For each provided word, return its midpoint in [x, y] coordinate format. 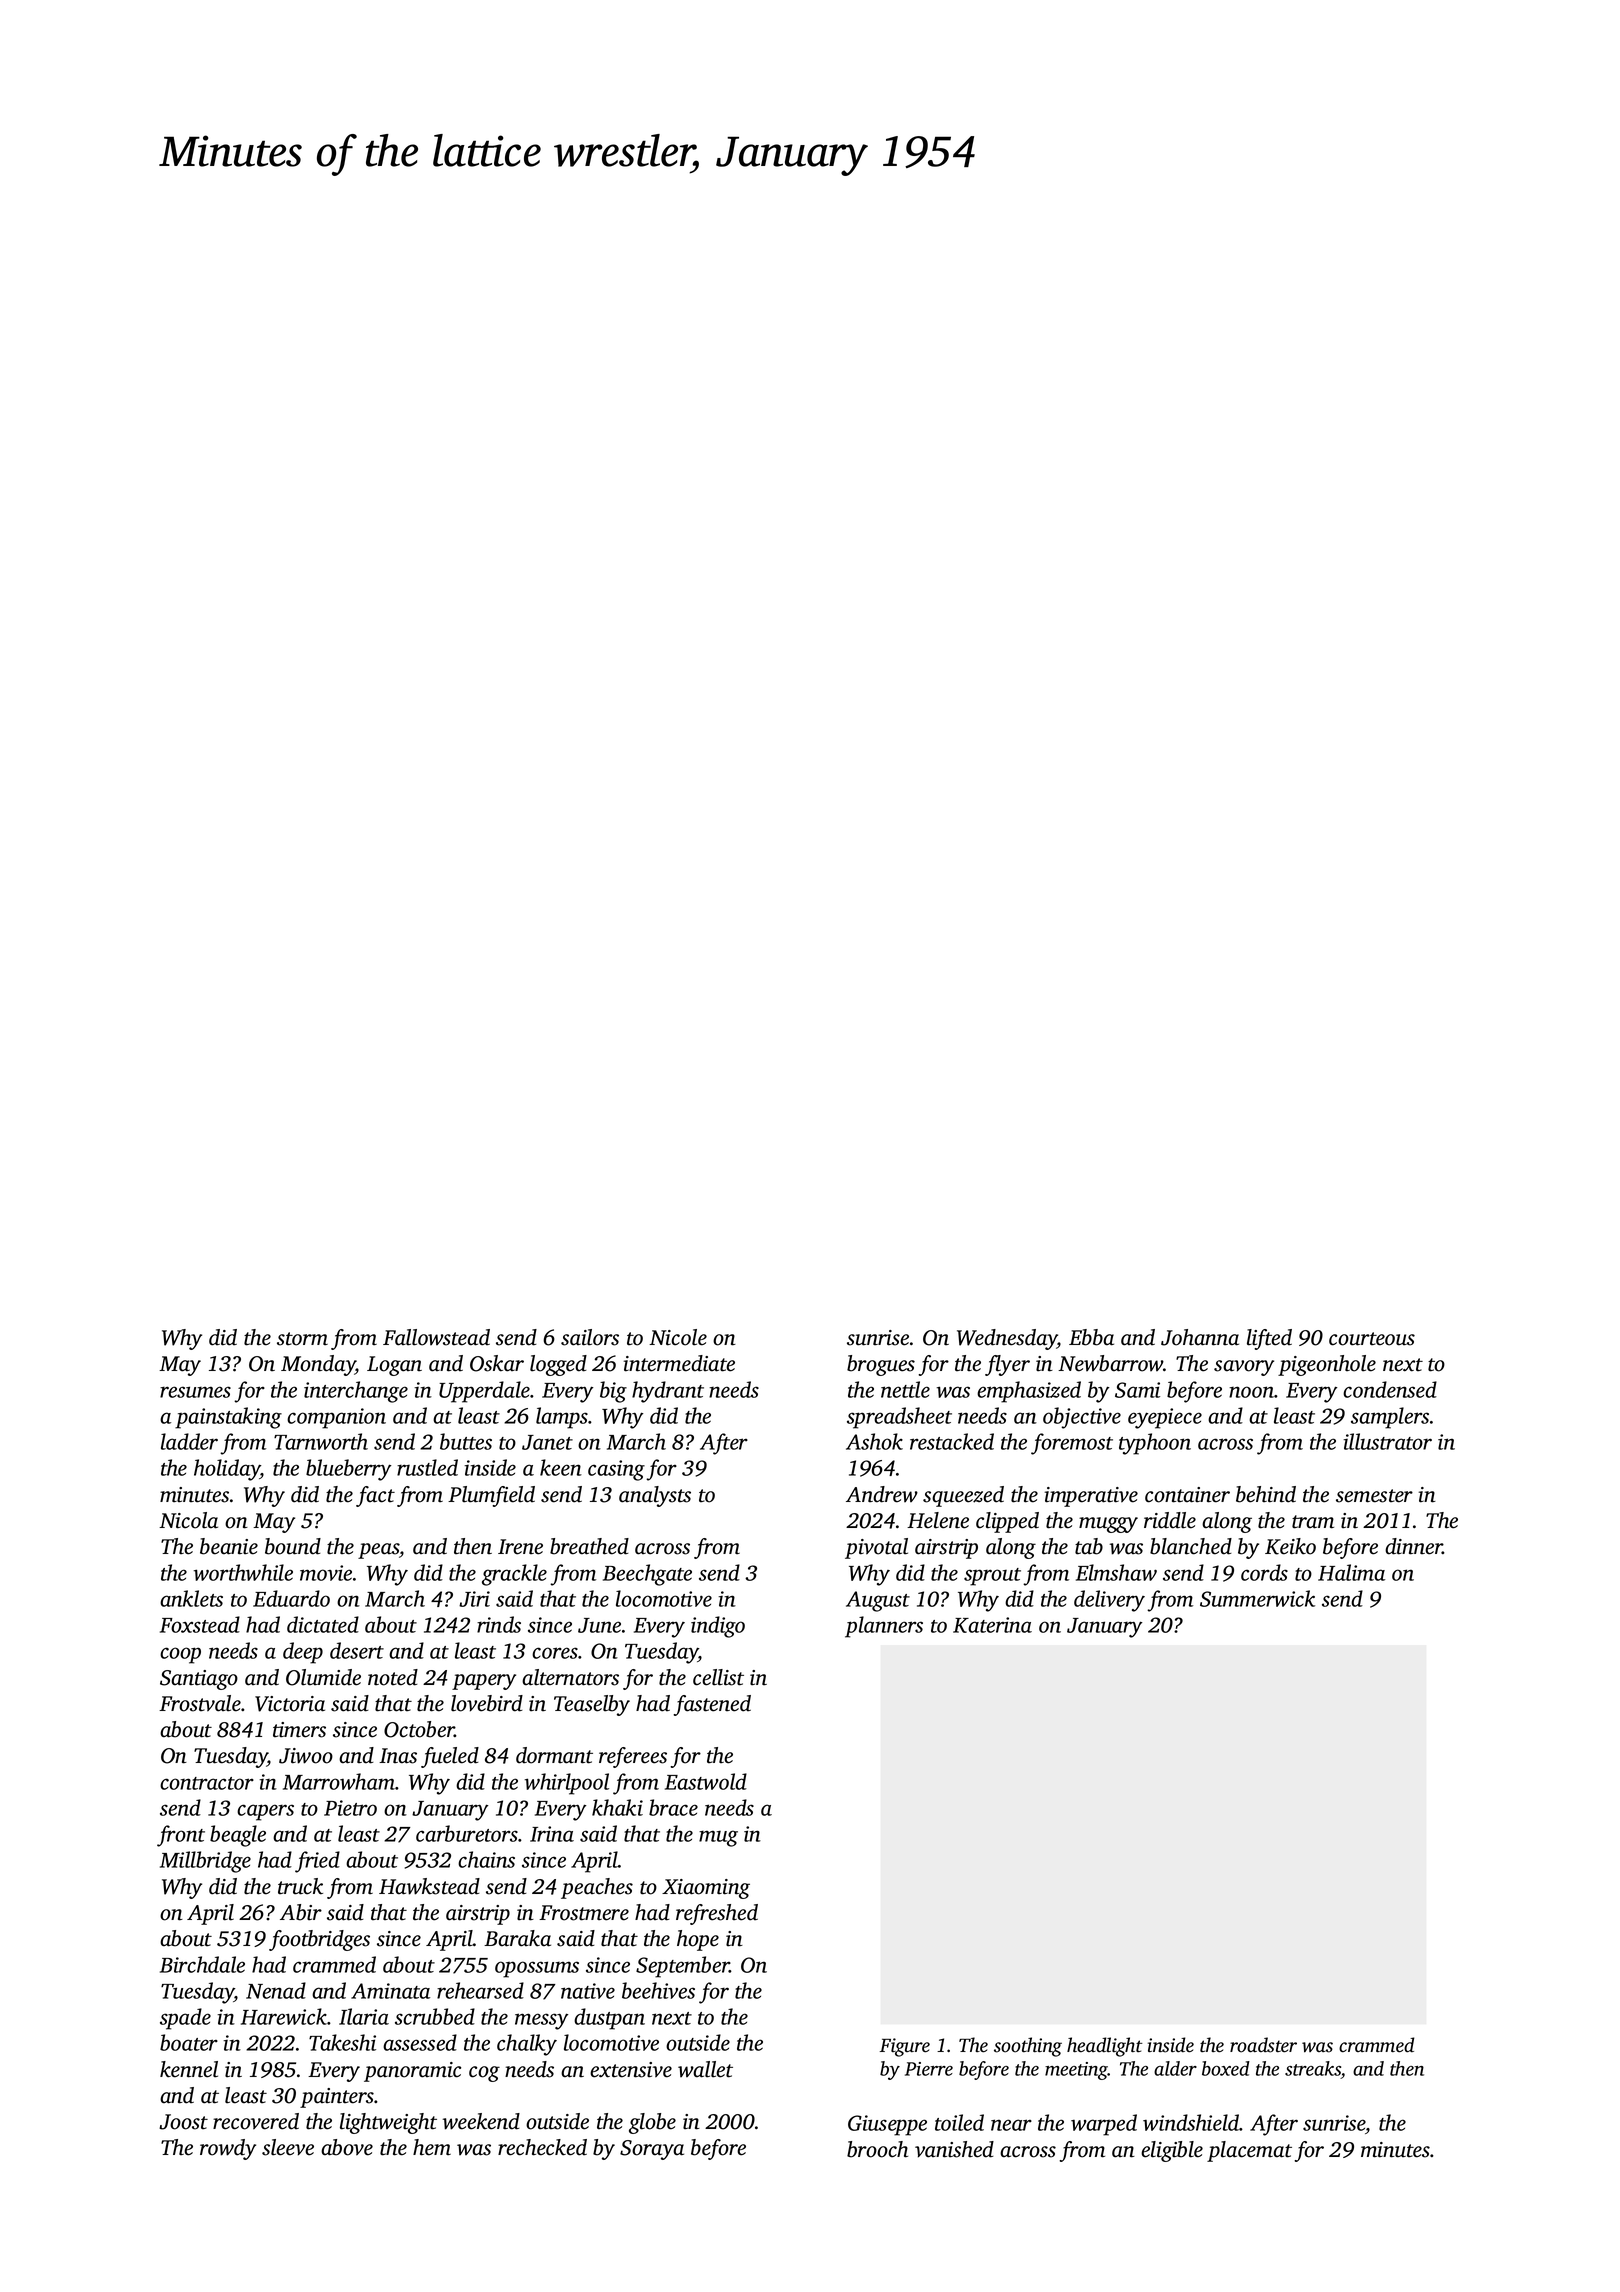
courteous [1372, 1339]
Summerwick [1257, 1598]
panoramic [412, 2072]
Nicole [678, 1337]
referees [633, 1757]
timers [299, 1730]
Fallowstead [436, 1337]
